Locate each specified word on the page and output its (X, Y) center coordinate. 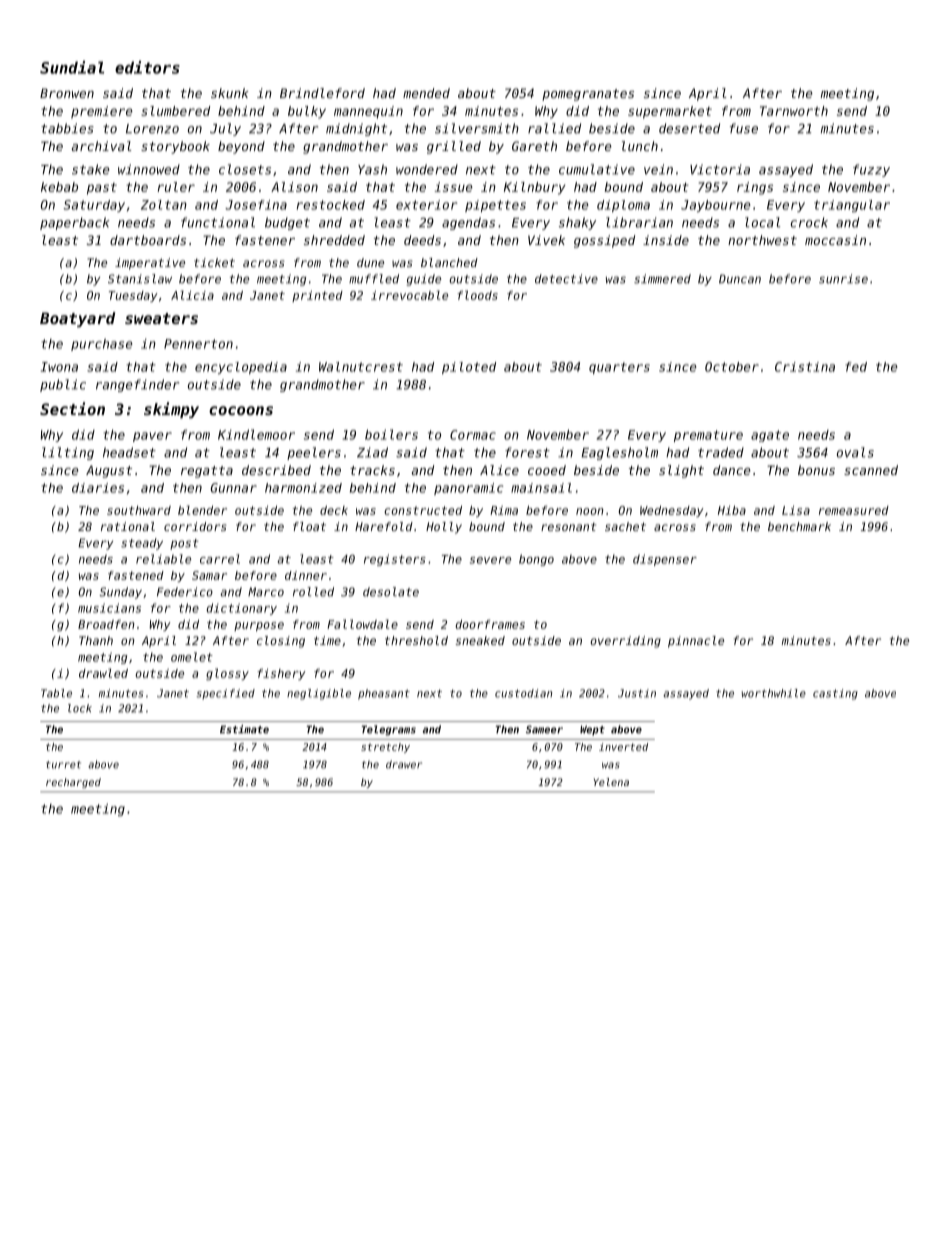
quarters (619, 368)
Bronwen (67, 93)
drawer (404, 764)
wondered (427, 169)
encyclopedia (241, 368)
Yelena (611, 782)
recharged (73, 783)
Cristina (805, 367)
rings (755, 188)
